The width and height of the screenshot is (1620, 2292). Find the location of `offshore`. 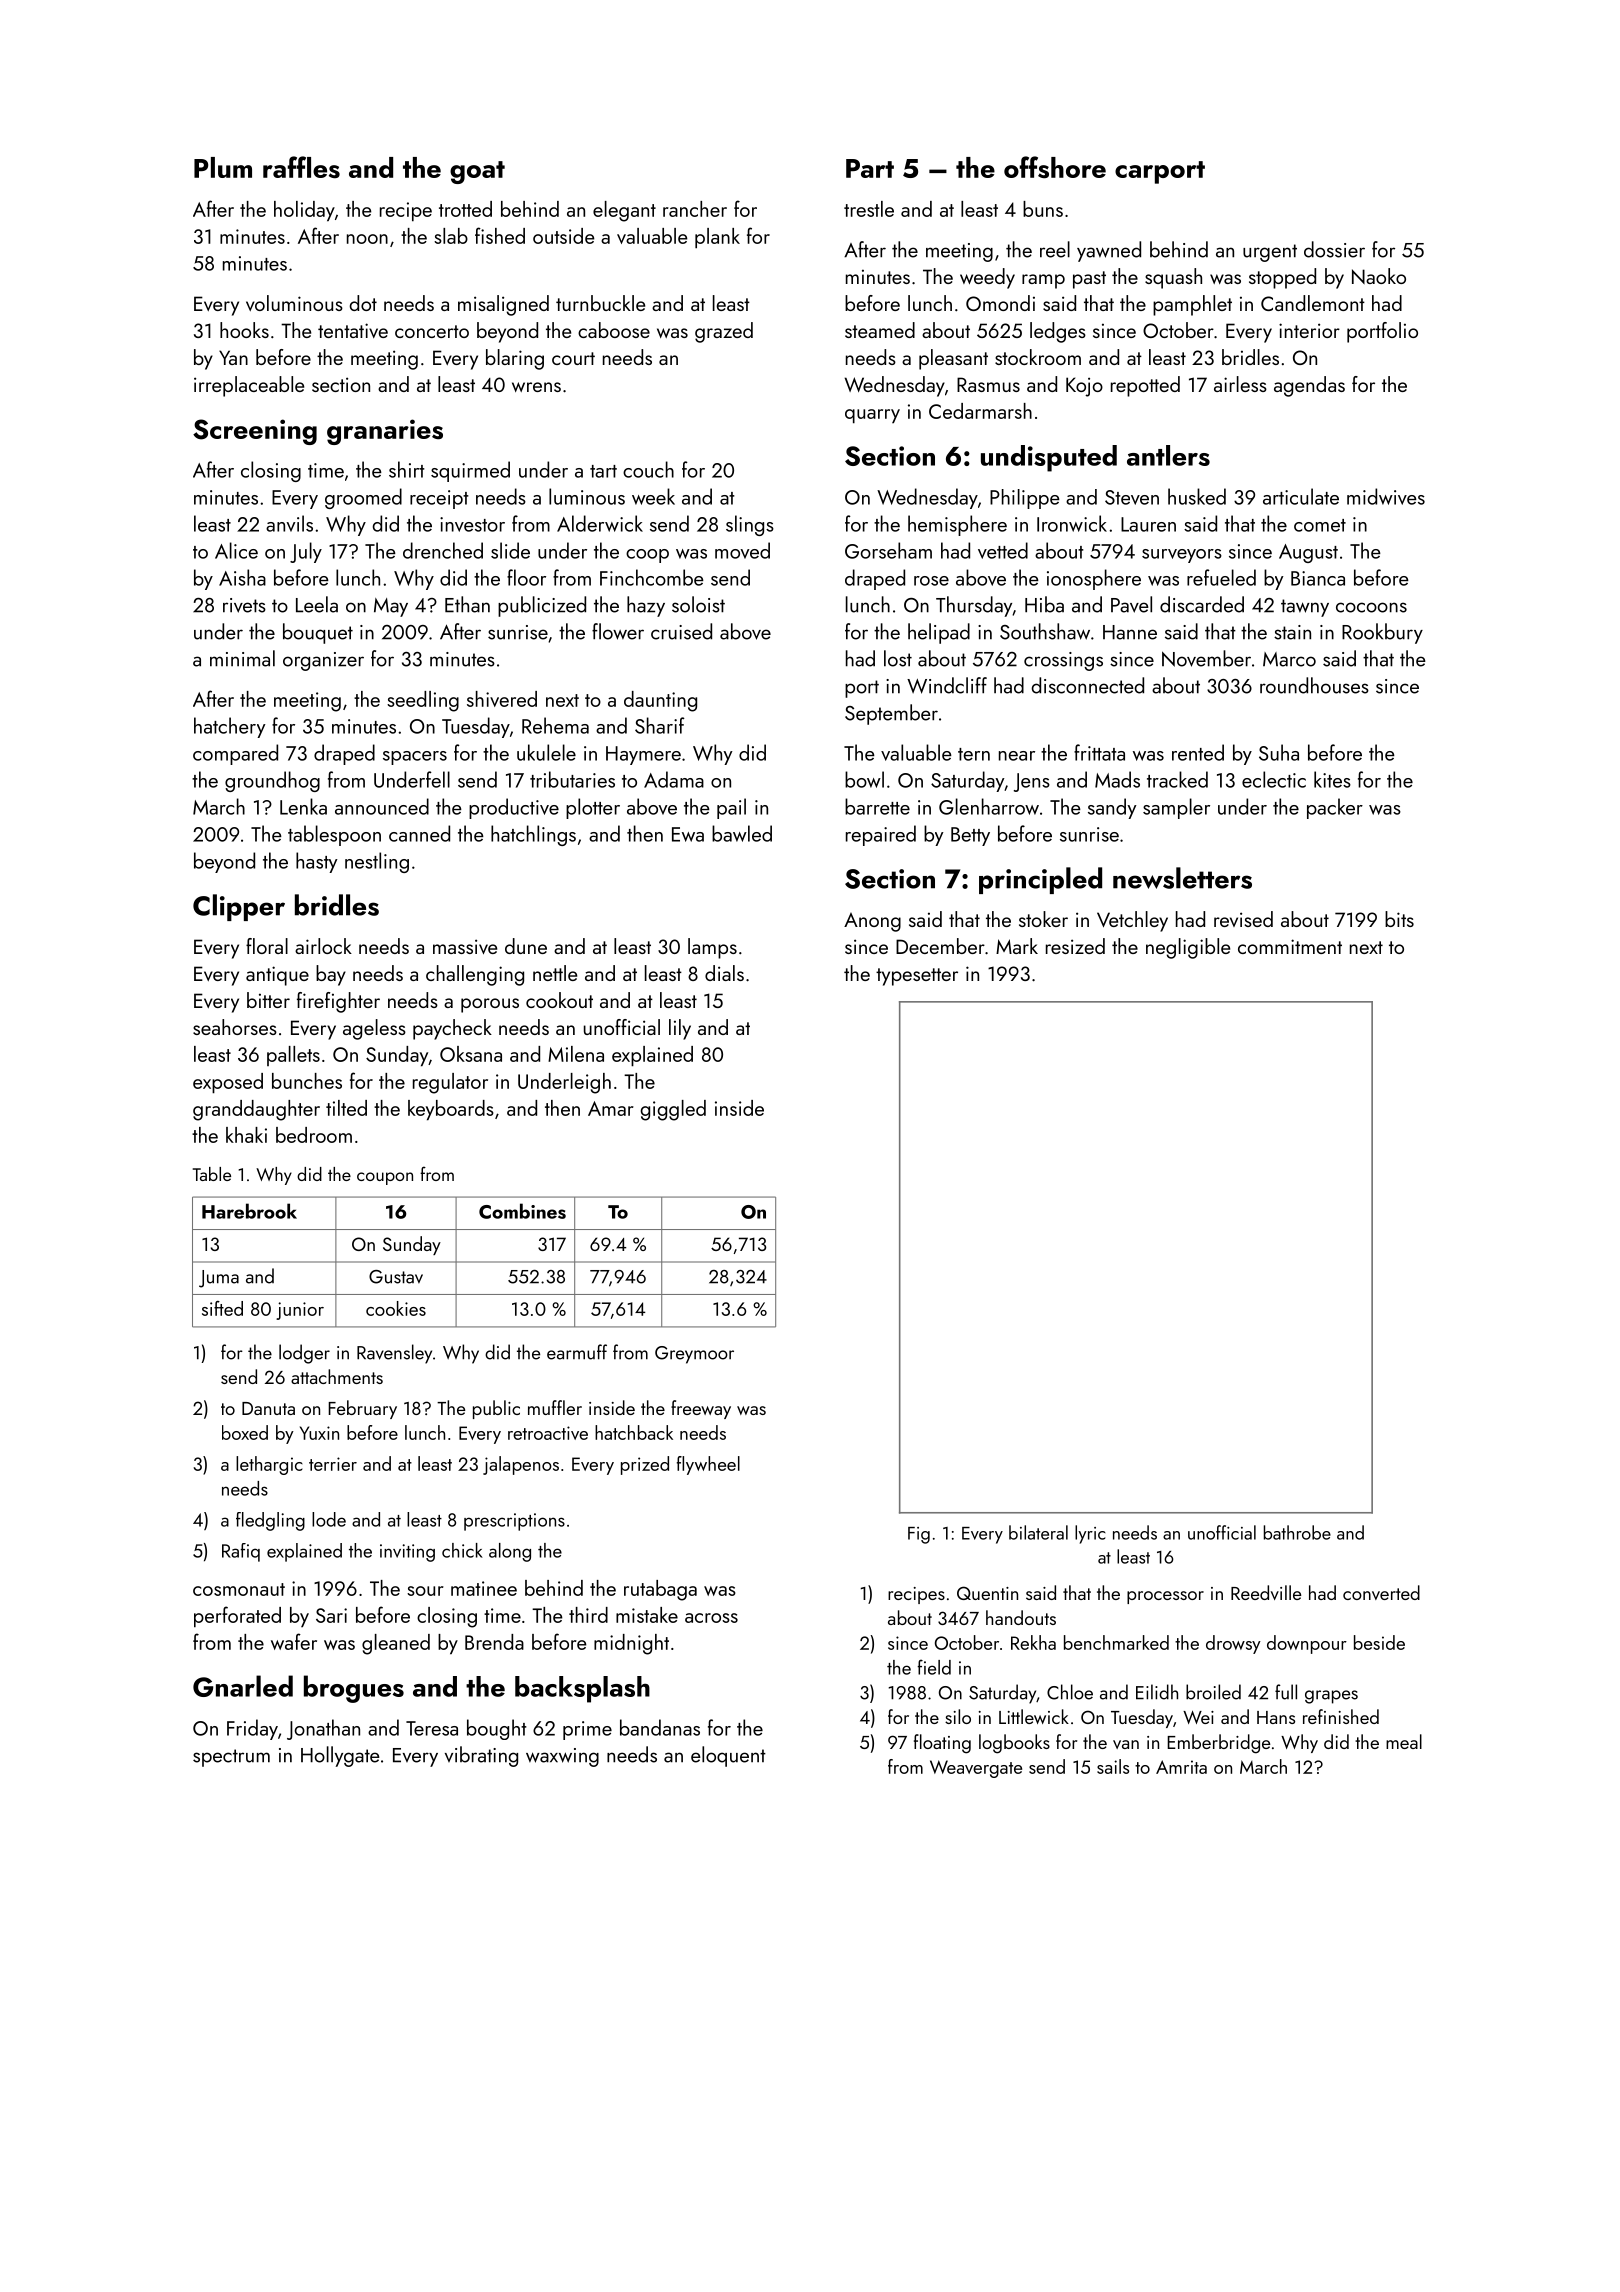

offshore is located at coordinates (1055, 167).
